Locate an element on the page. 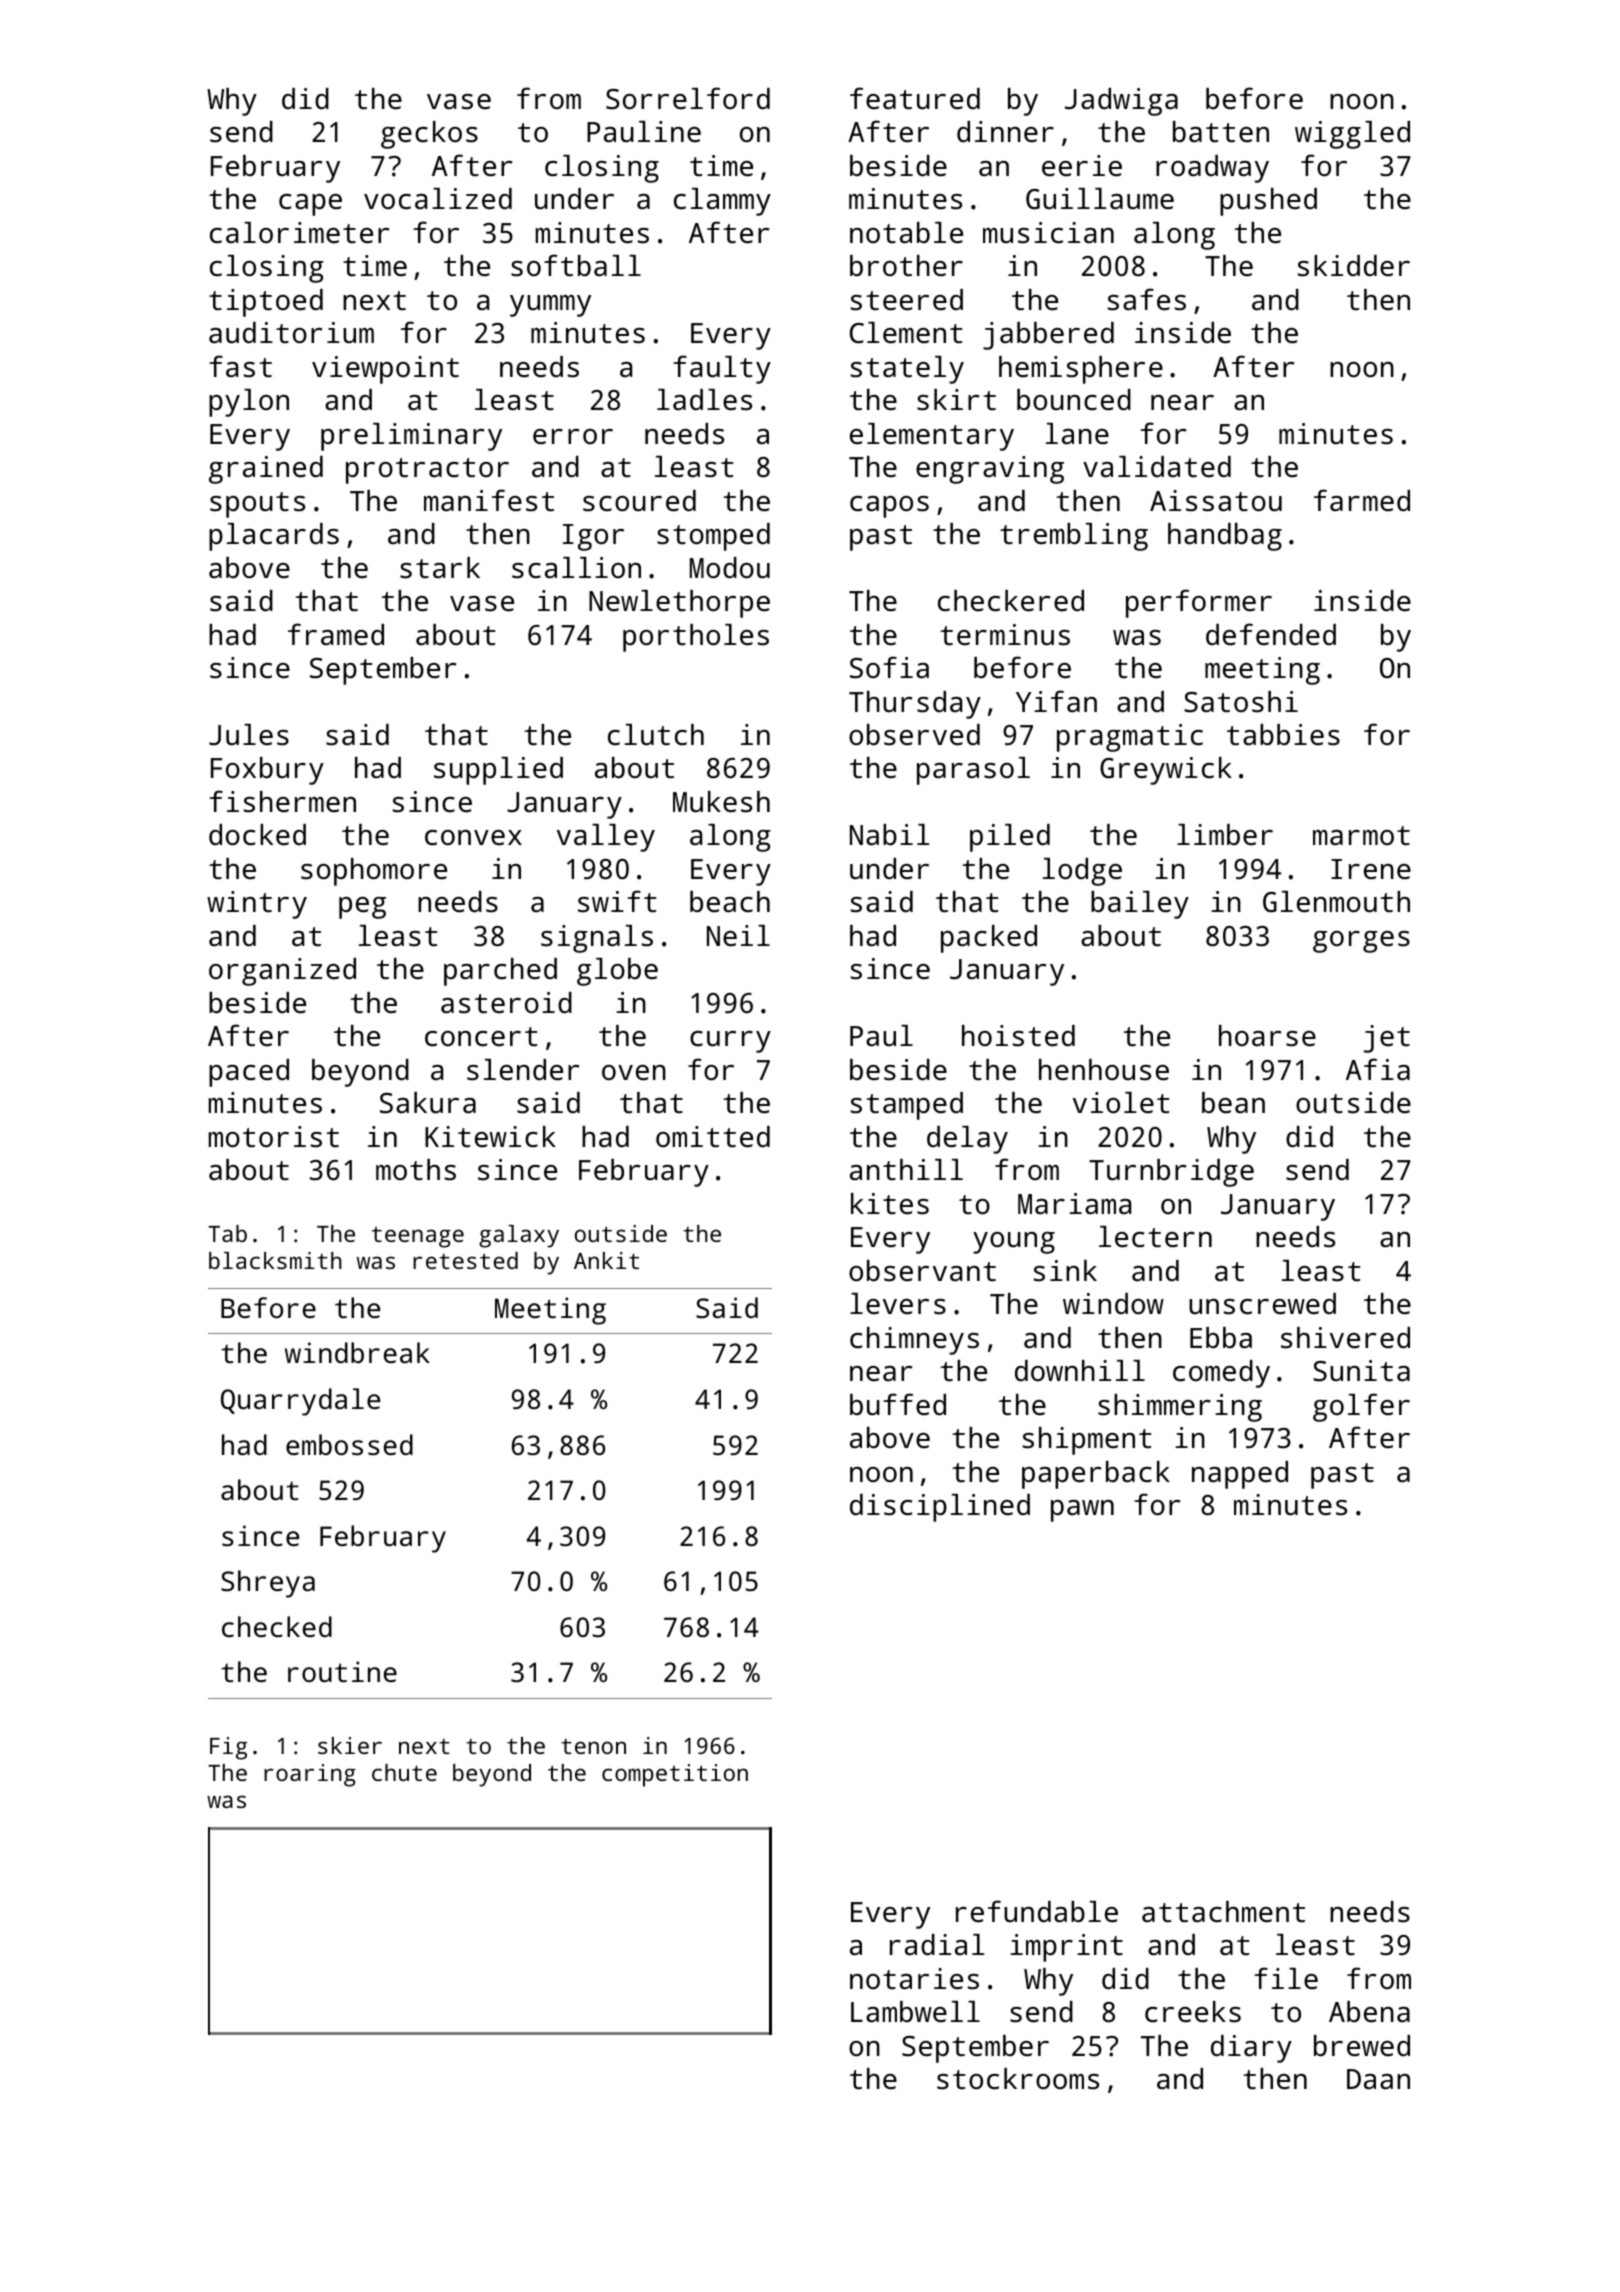 This page has width=1620, height=2292. skidder is located at coordinates (1354, 266).
